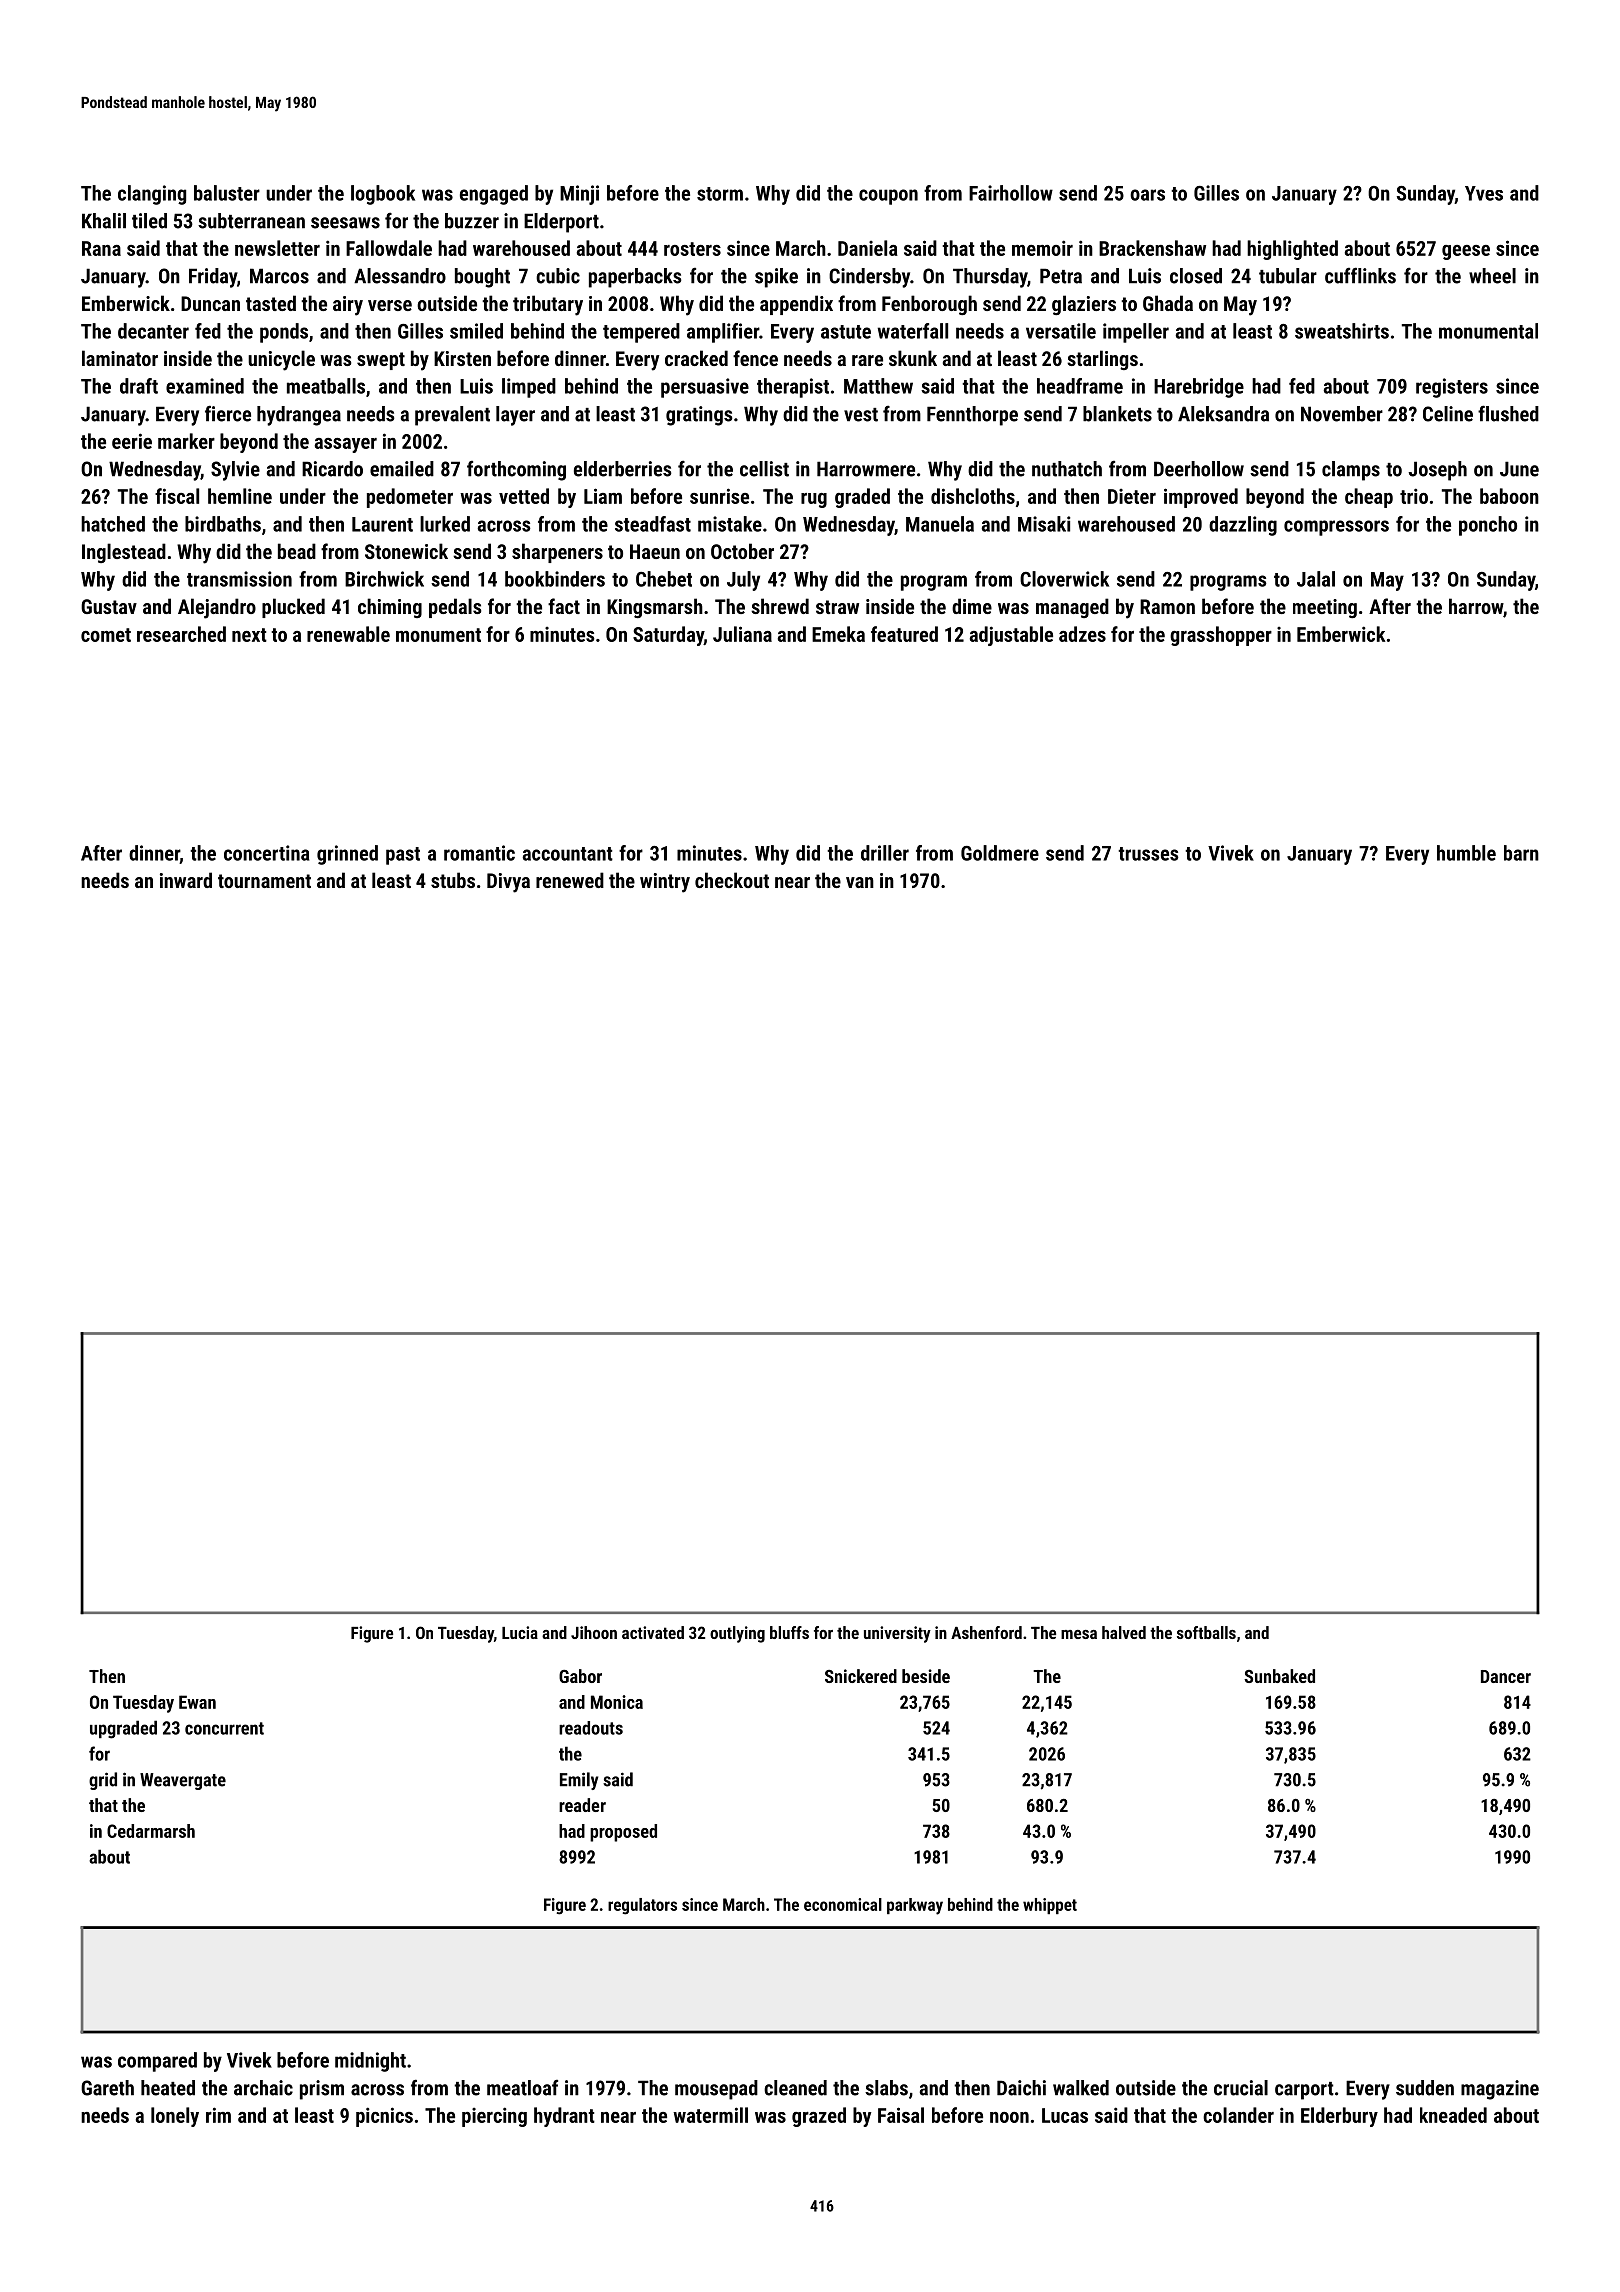 Image resolution: width=1620 pixels, height=2292 pixels. What do you see at coordinates (151, 1831) in the screenshot?
I see `Cedarmarsh` at bounding box center [151, 1831].
